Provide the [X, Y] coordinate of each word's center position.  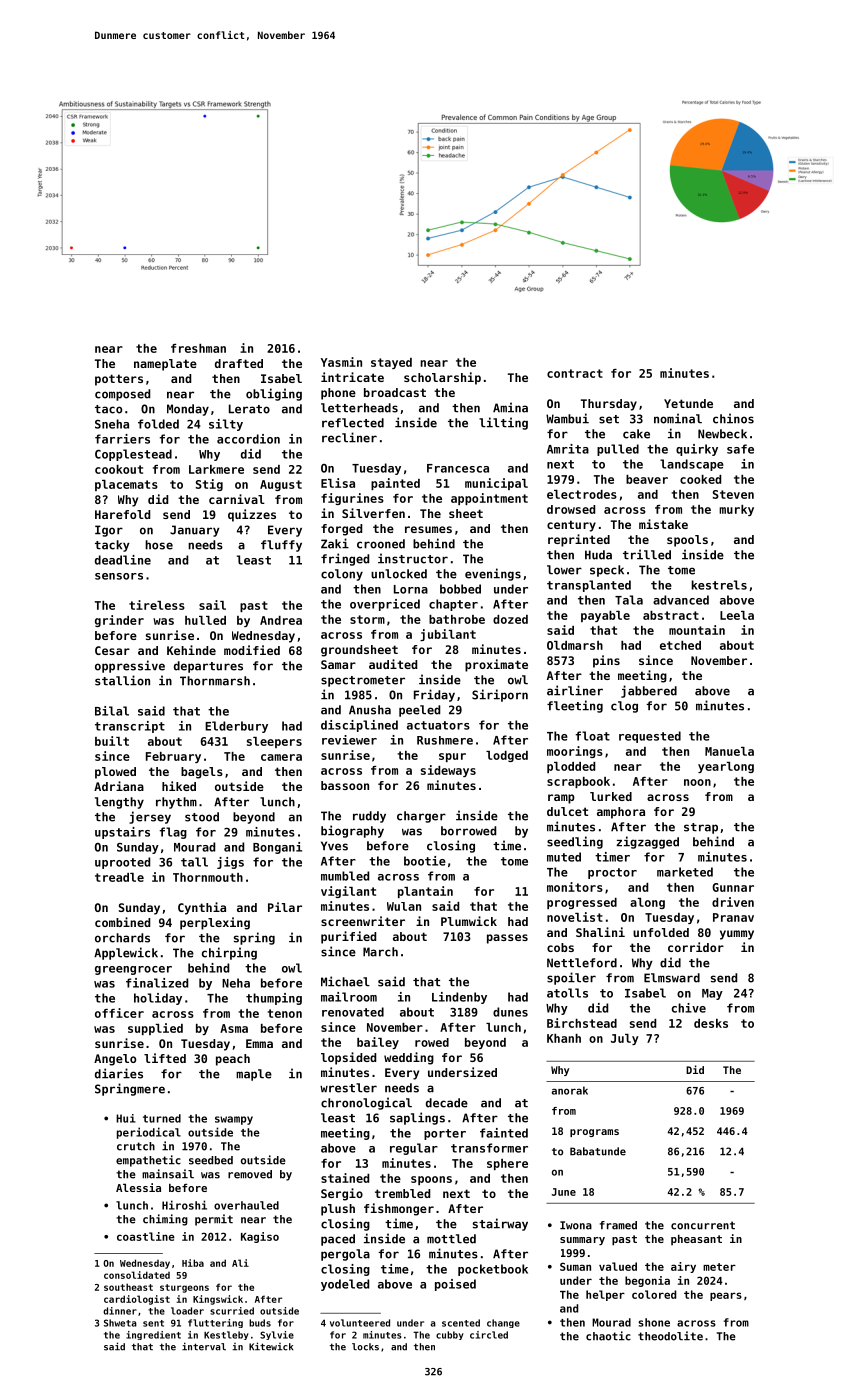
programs [594, 1133]
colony [342, 575]
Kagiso [260, 1237]
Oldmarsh [575, 645]
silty [226, 425]
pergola [345, 1255]
